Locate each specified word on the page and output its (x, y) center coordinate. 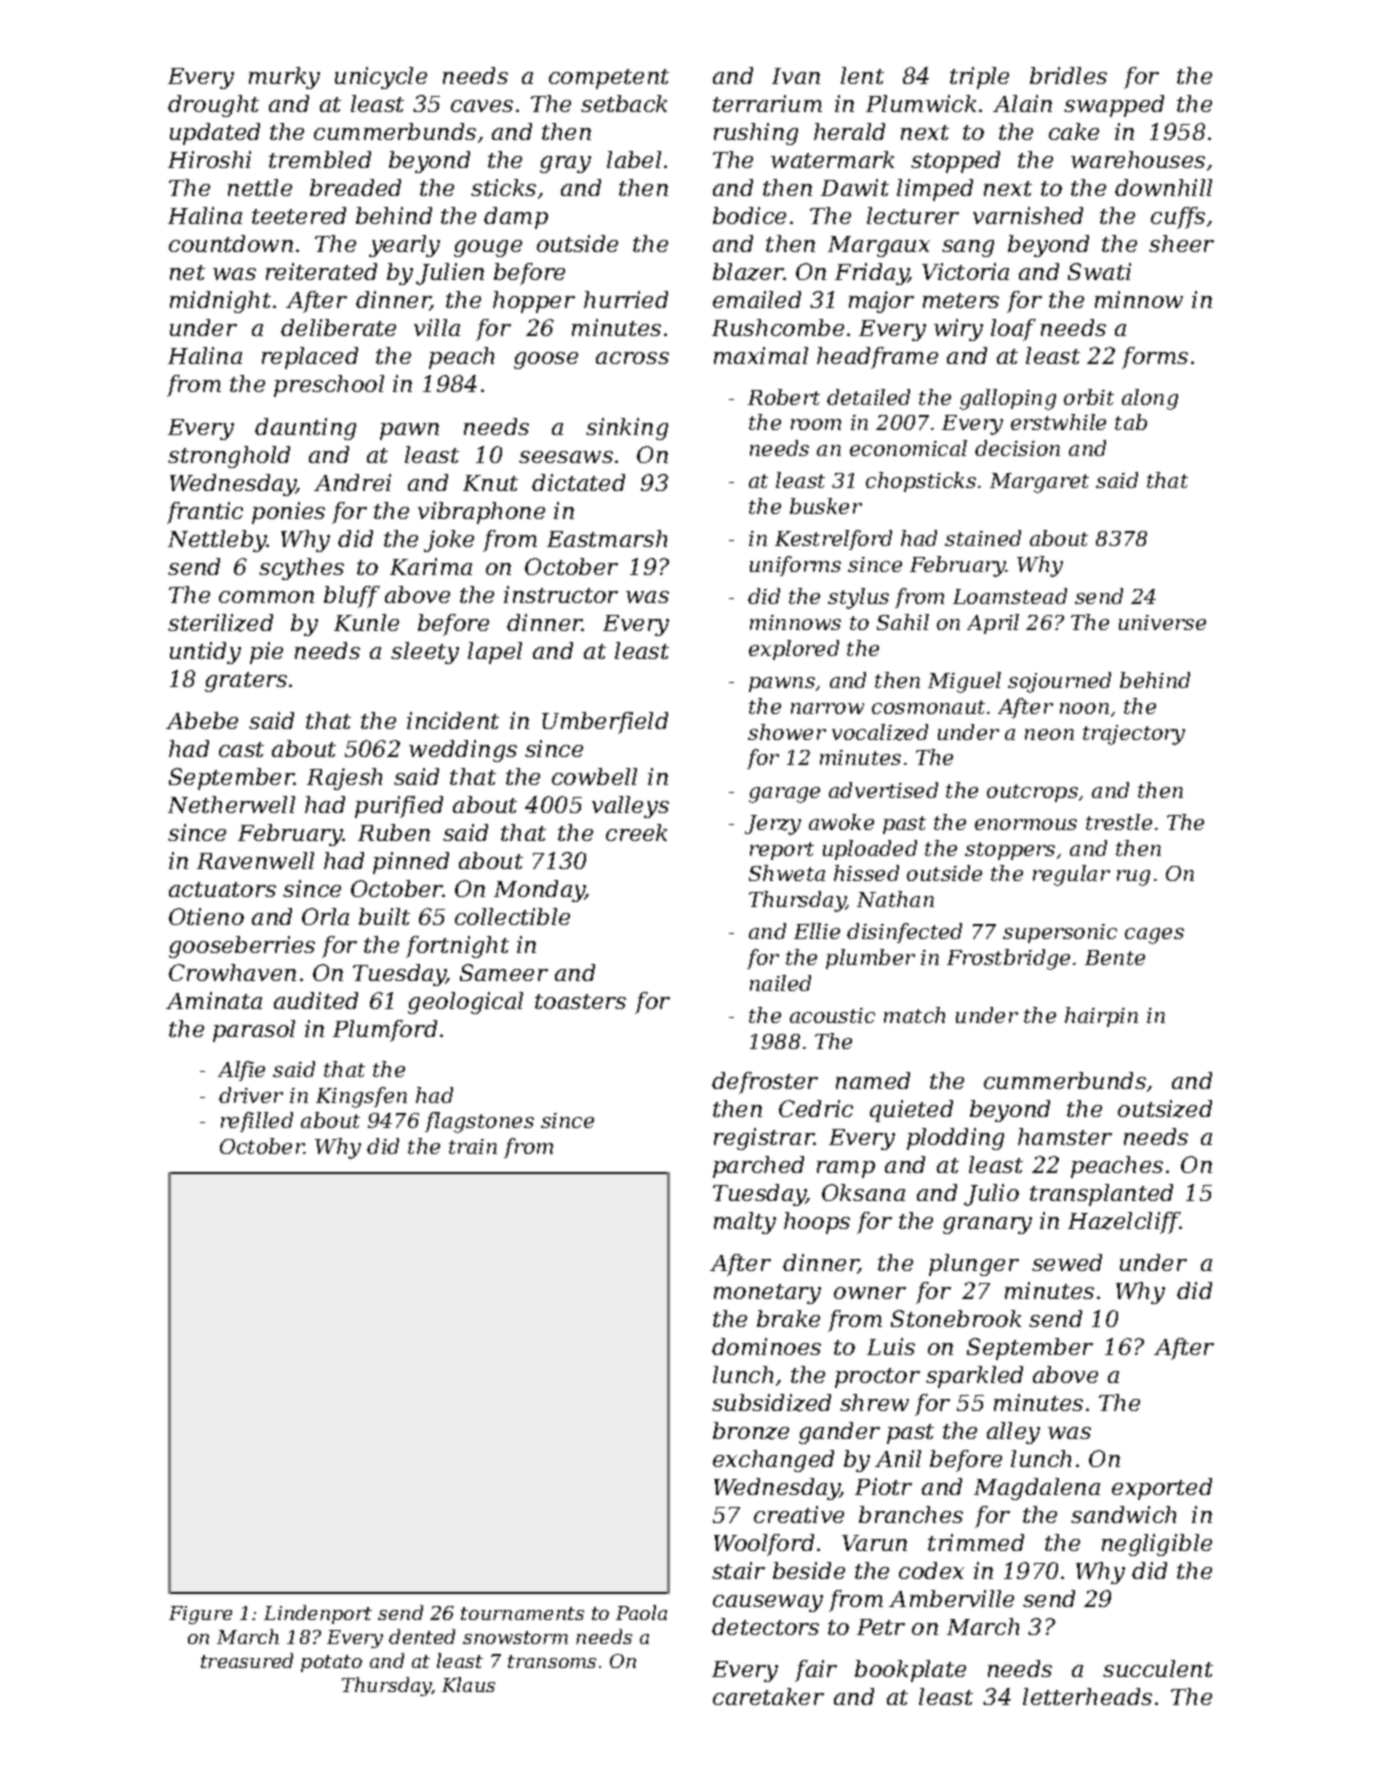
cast (241, 749)
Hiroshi (209, 159)
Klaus (468, 1684)
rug (1133, 878)
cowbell (594, 776)
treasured (247, 1660)
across (632, 358)
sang (968, 248)
